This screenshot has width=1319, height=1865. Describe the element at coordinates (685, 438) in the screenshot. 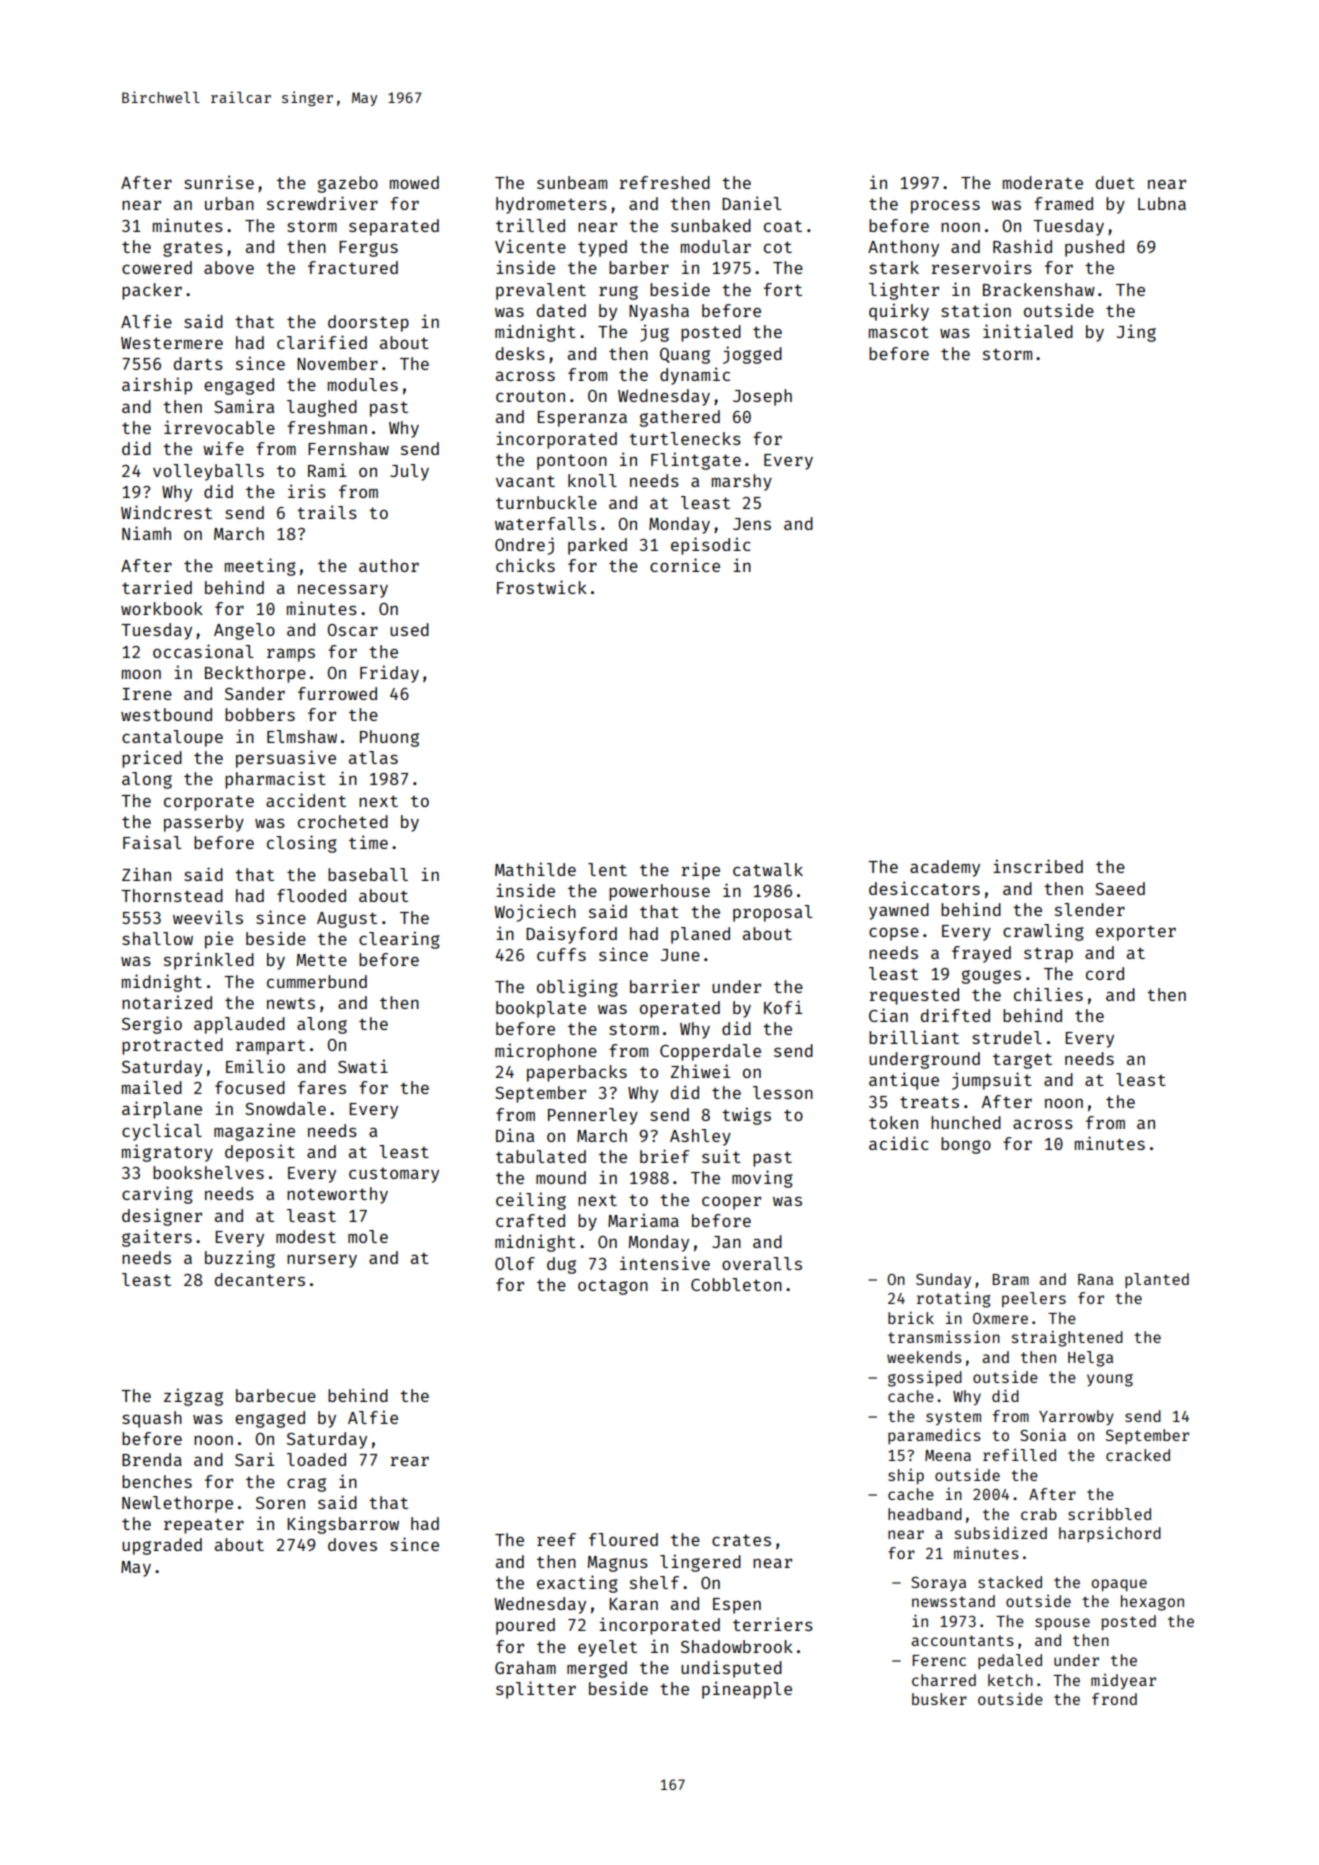

I see `turtlenecks` at that location.
